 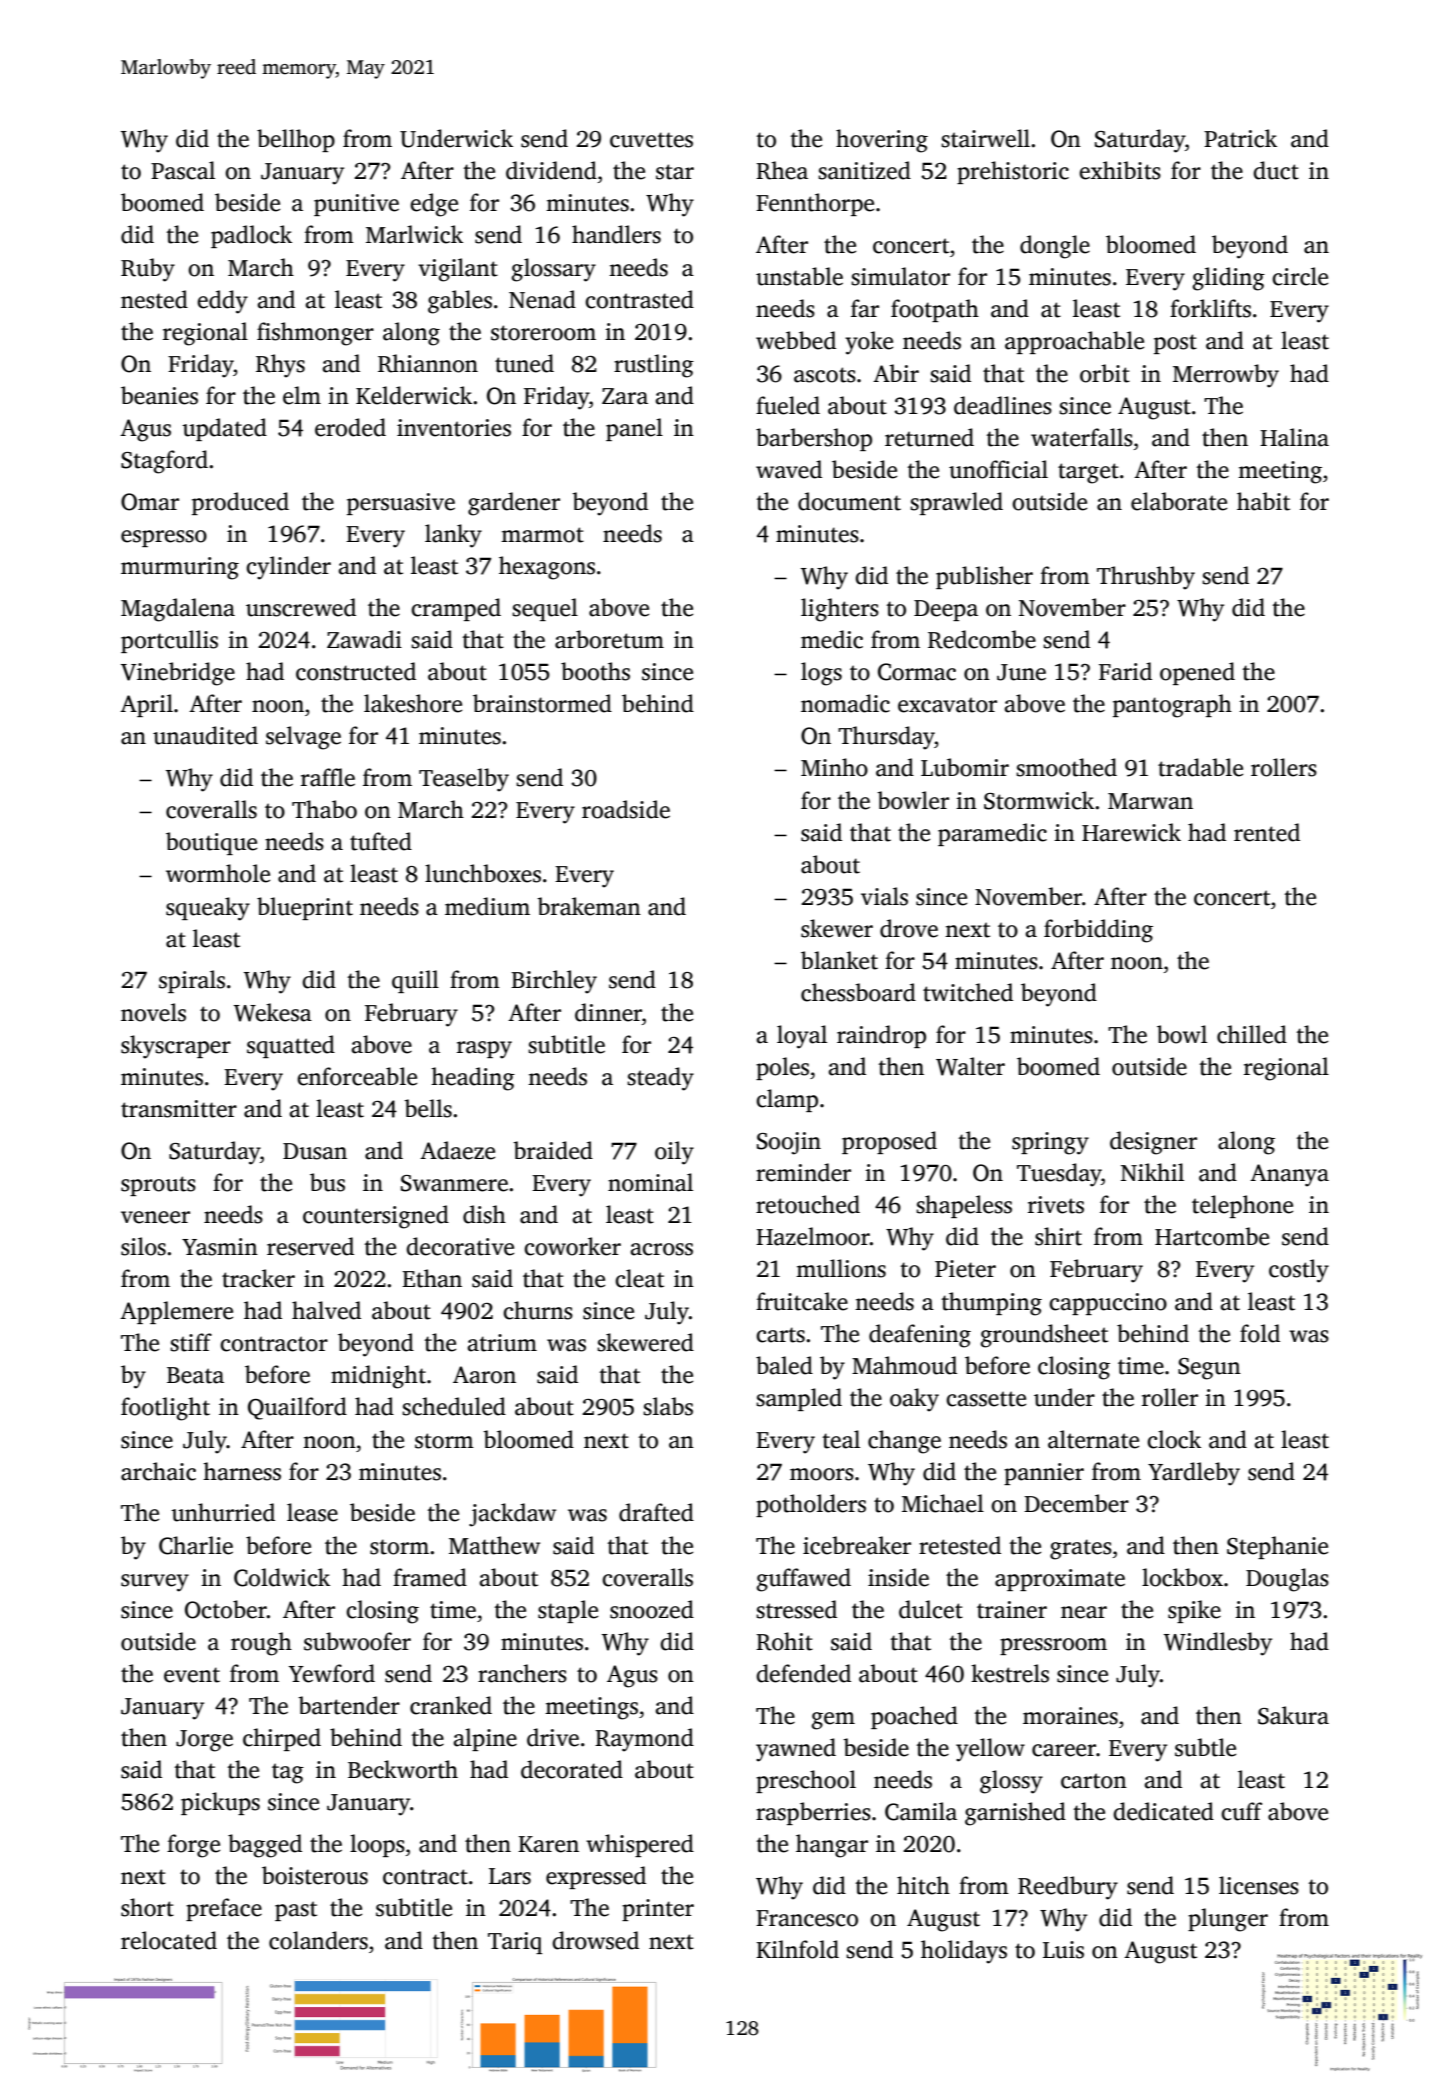 I want to click on bellhop, so click(x=296, y=140).
